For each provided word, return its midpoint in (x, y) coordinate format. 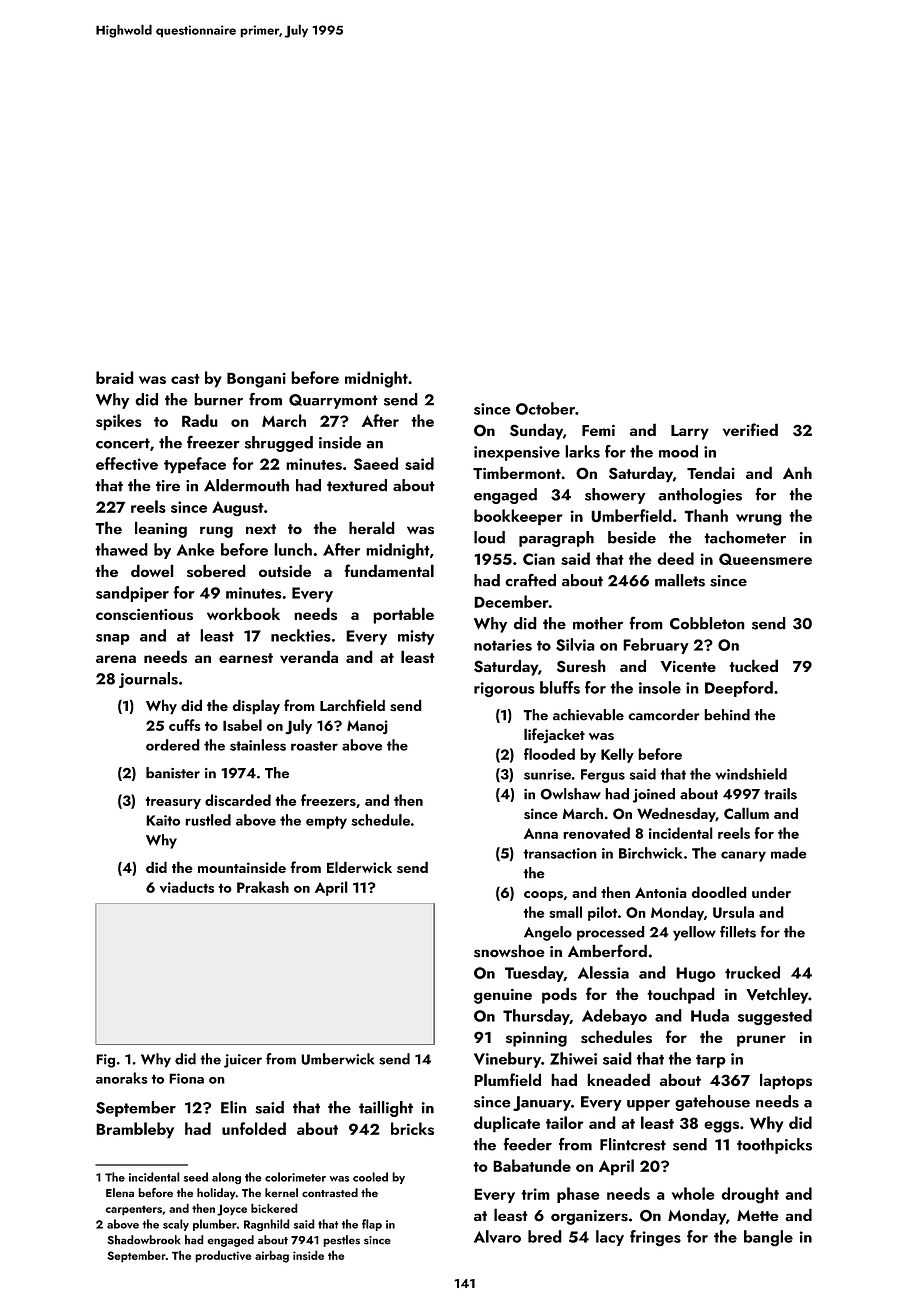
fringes (655, 1238)
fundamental (389, 570)
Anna (541, 833)
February (656, 646)
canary (743, 856)
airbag (272, 1256)
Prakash (263, 887)
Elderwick (359, 867)
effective (127, 463)
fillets (738, 932)
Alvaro (497, 1236)
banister (173, 773)
